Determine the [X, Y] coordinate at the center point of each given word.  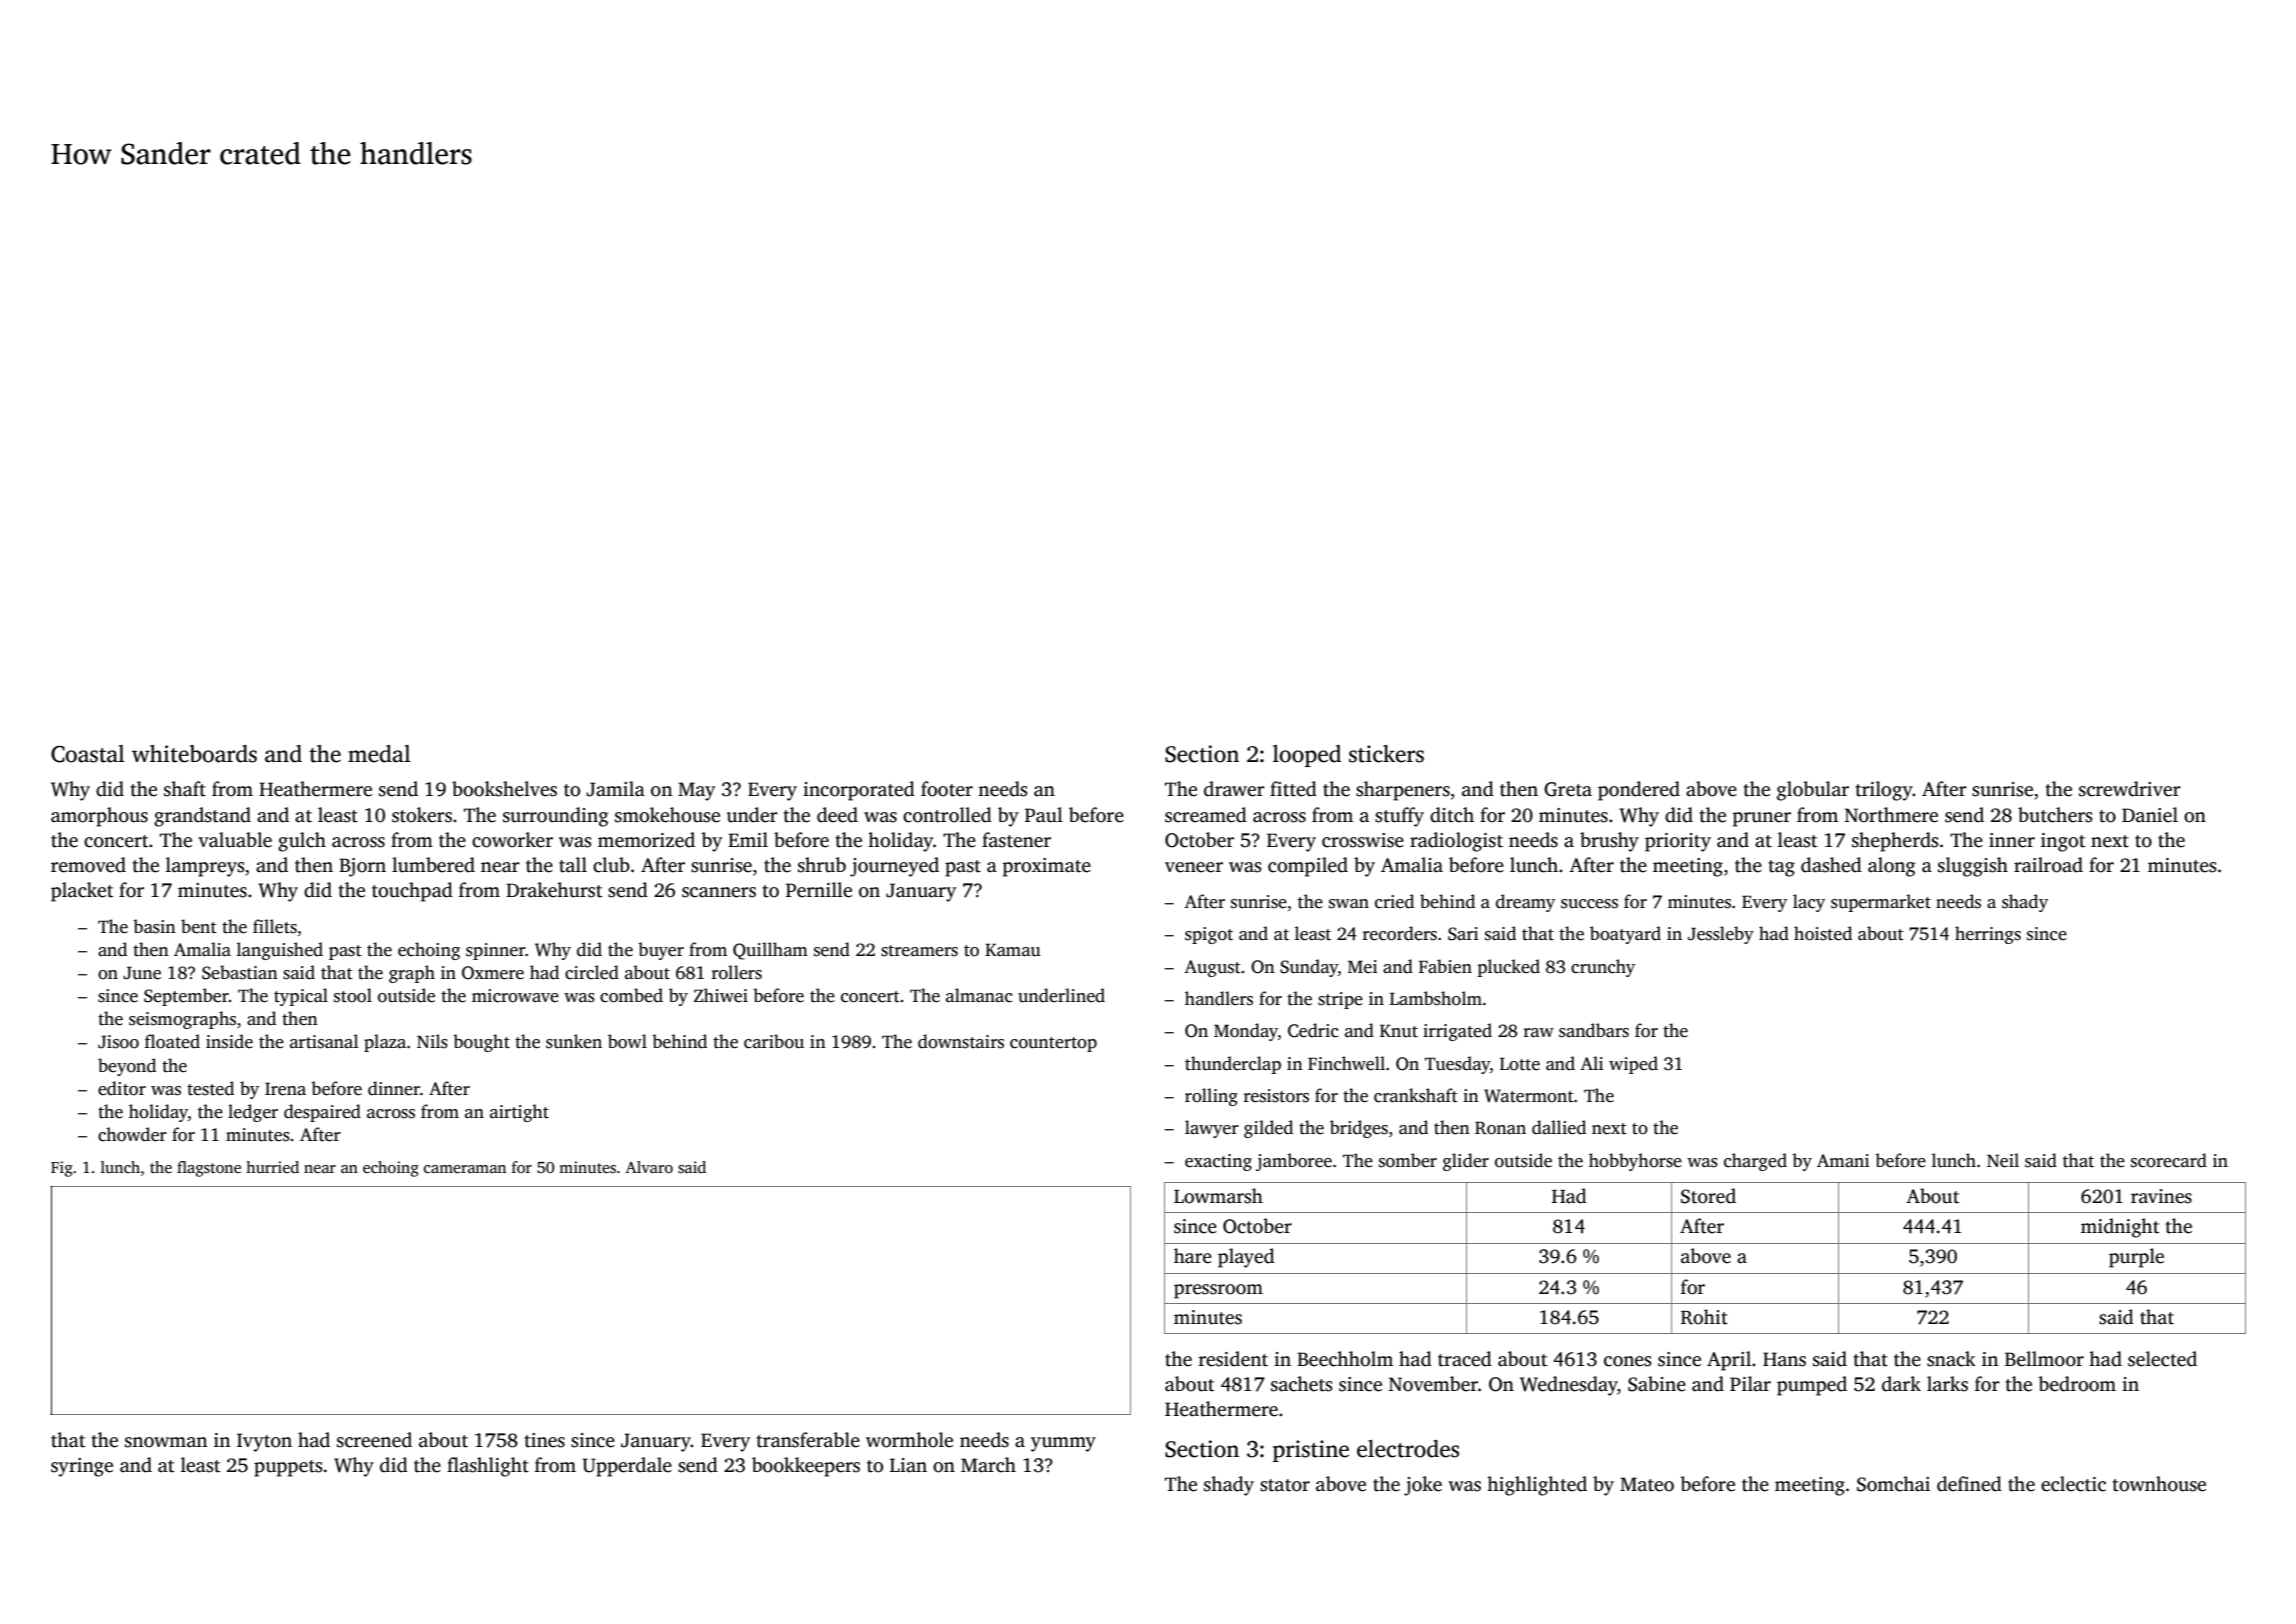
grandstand [202, 817]
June [142, 973]
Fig [62, 1169]
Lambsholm [1436, 998]
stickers [1386, 754]
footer [947, 789]
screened [374, 1440]
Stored [1708, 1196]
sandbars [1594, 1030]
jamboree [1294, 1162]
